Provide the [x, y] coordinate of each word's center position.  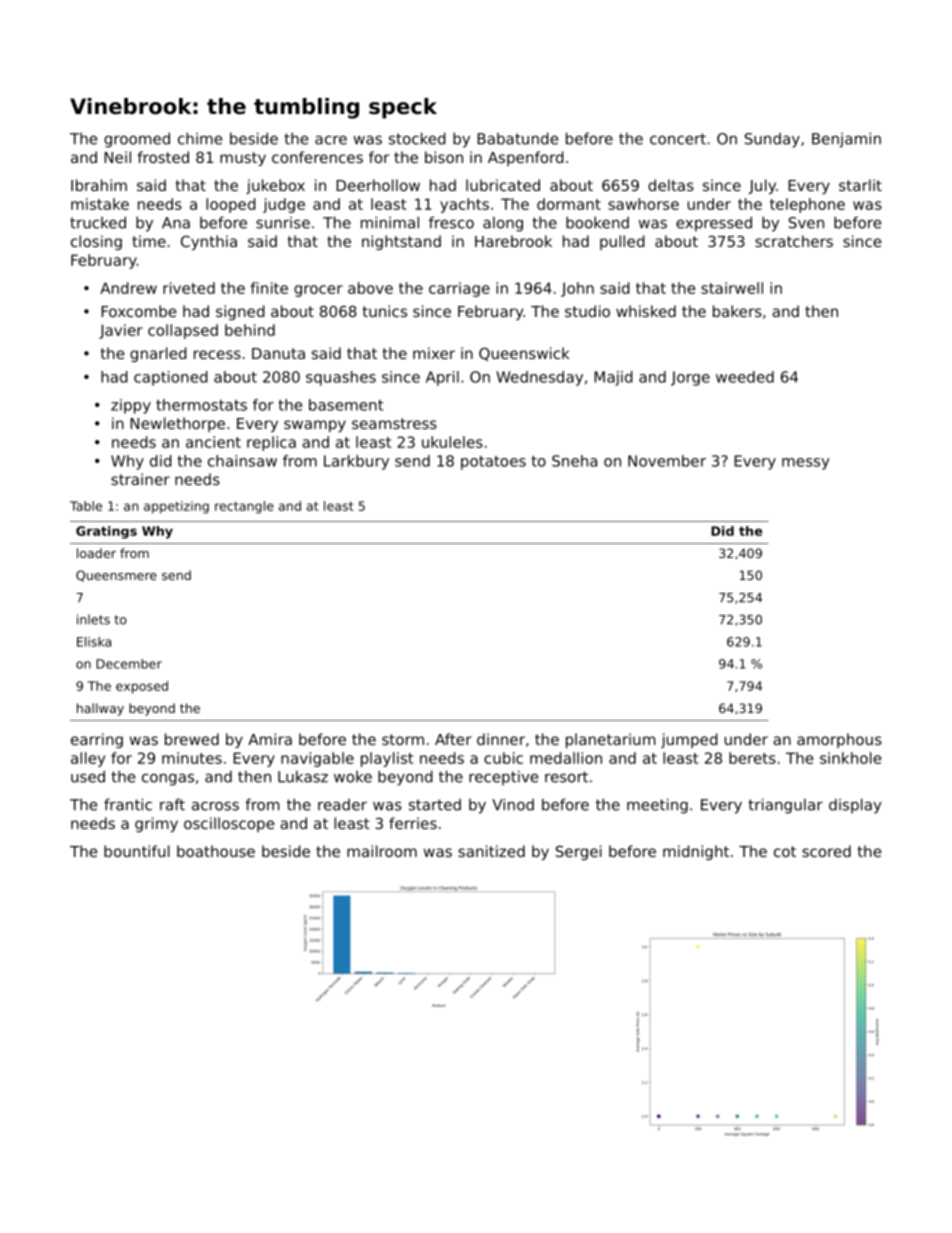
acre [331, 140]
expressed [714, 224]
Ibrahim [99, 185]
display [855, 806]
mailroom [382, 851]
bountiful [137, 851]
